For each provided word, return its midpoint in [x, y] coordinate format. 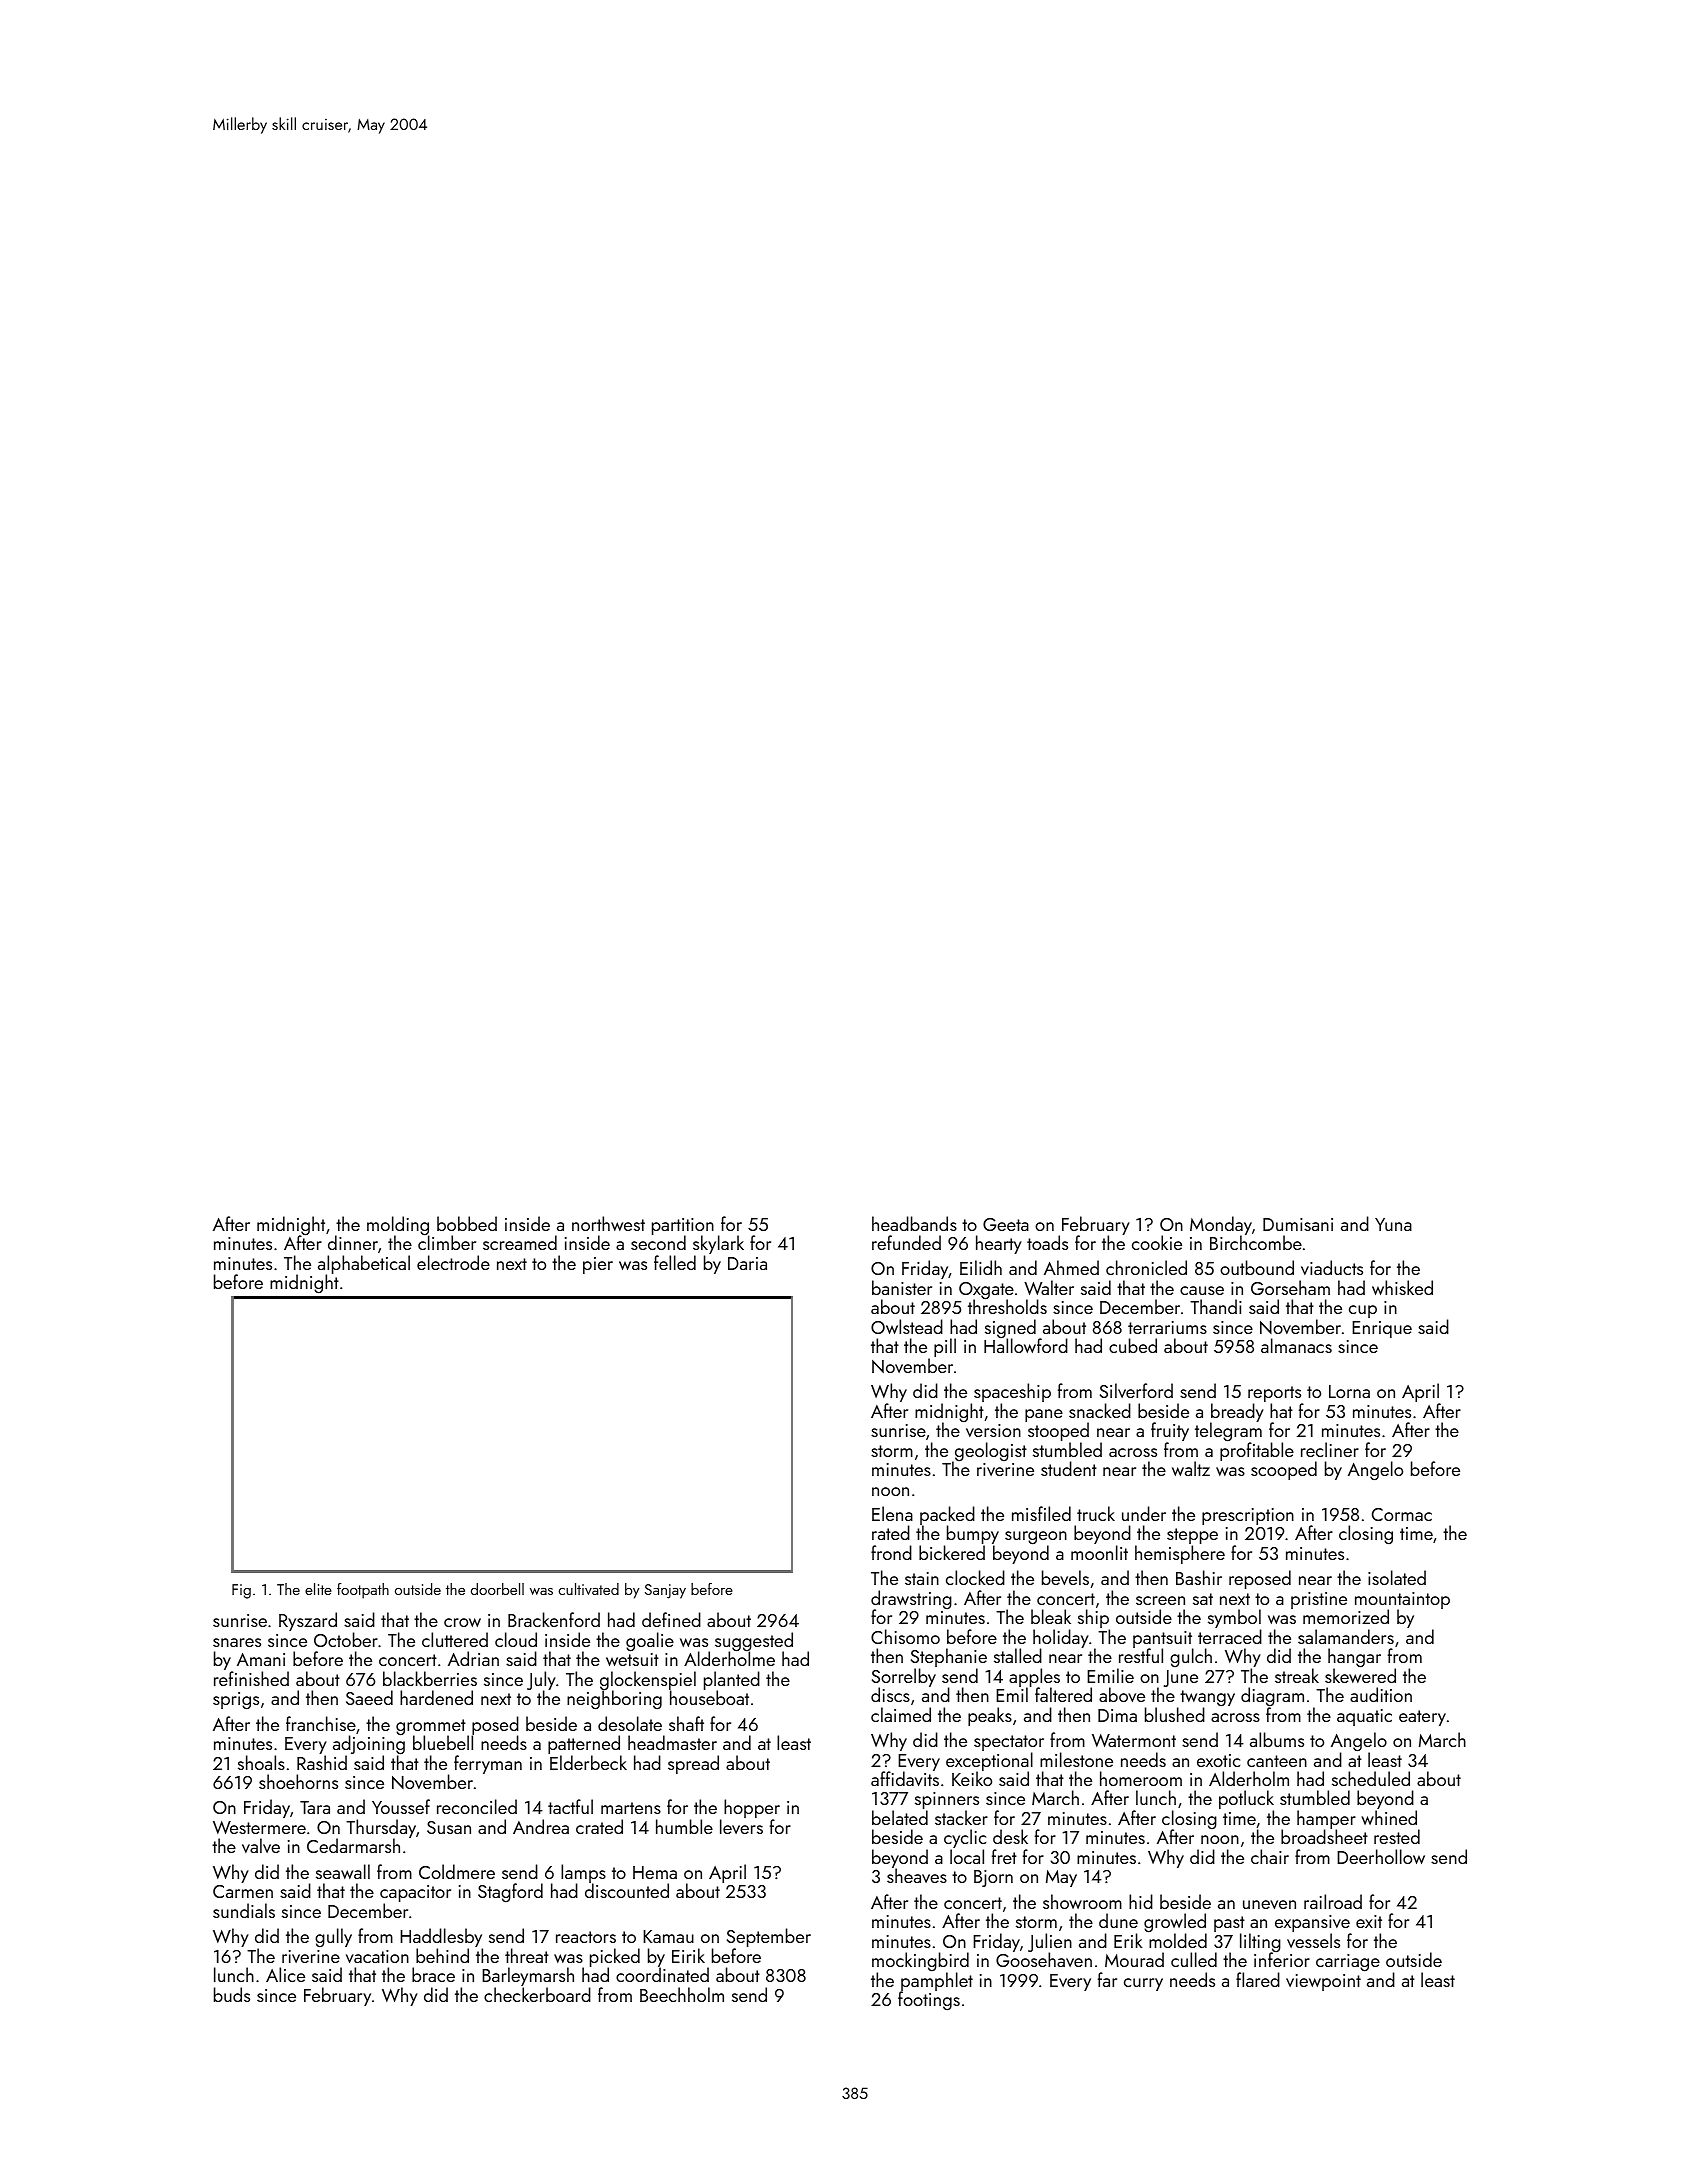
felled [675, 1262]
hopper [752, 1808]
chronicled [1146, 1267]
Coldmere [457, 1871]
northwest [608, 1223]
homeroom [1141, 1778]
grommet [432, 1727]
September [769, 1937]
